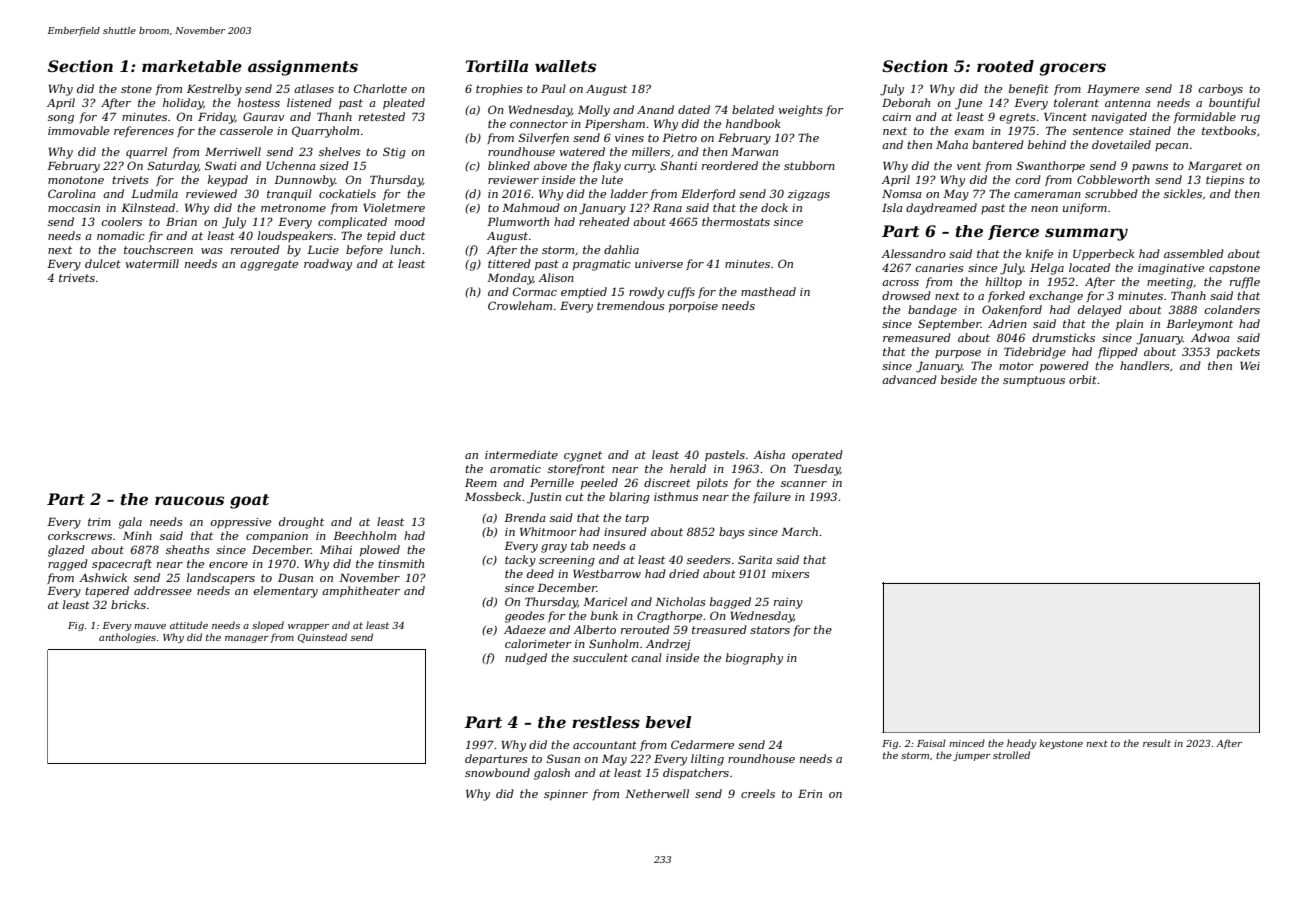 This screenshot has width=1308, height=924. Describe the element at coordinates (696, 774) in the screenshot. I see `dispatchers` at that location.
